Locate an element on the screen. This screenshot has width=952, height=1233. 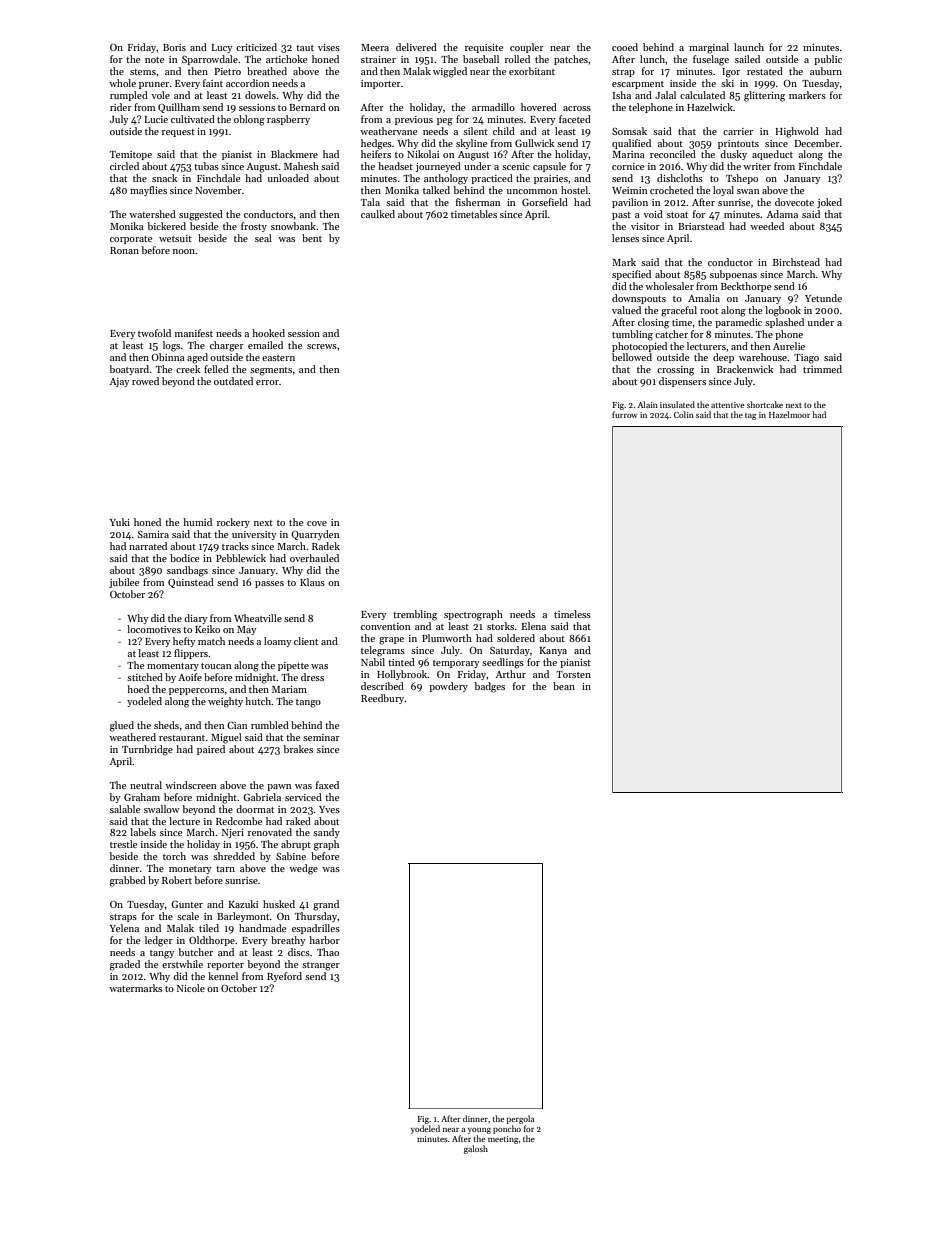
graded is located at coordinates (125, 965).
